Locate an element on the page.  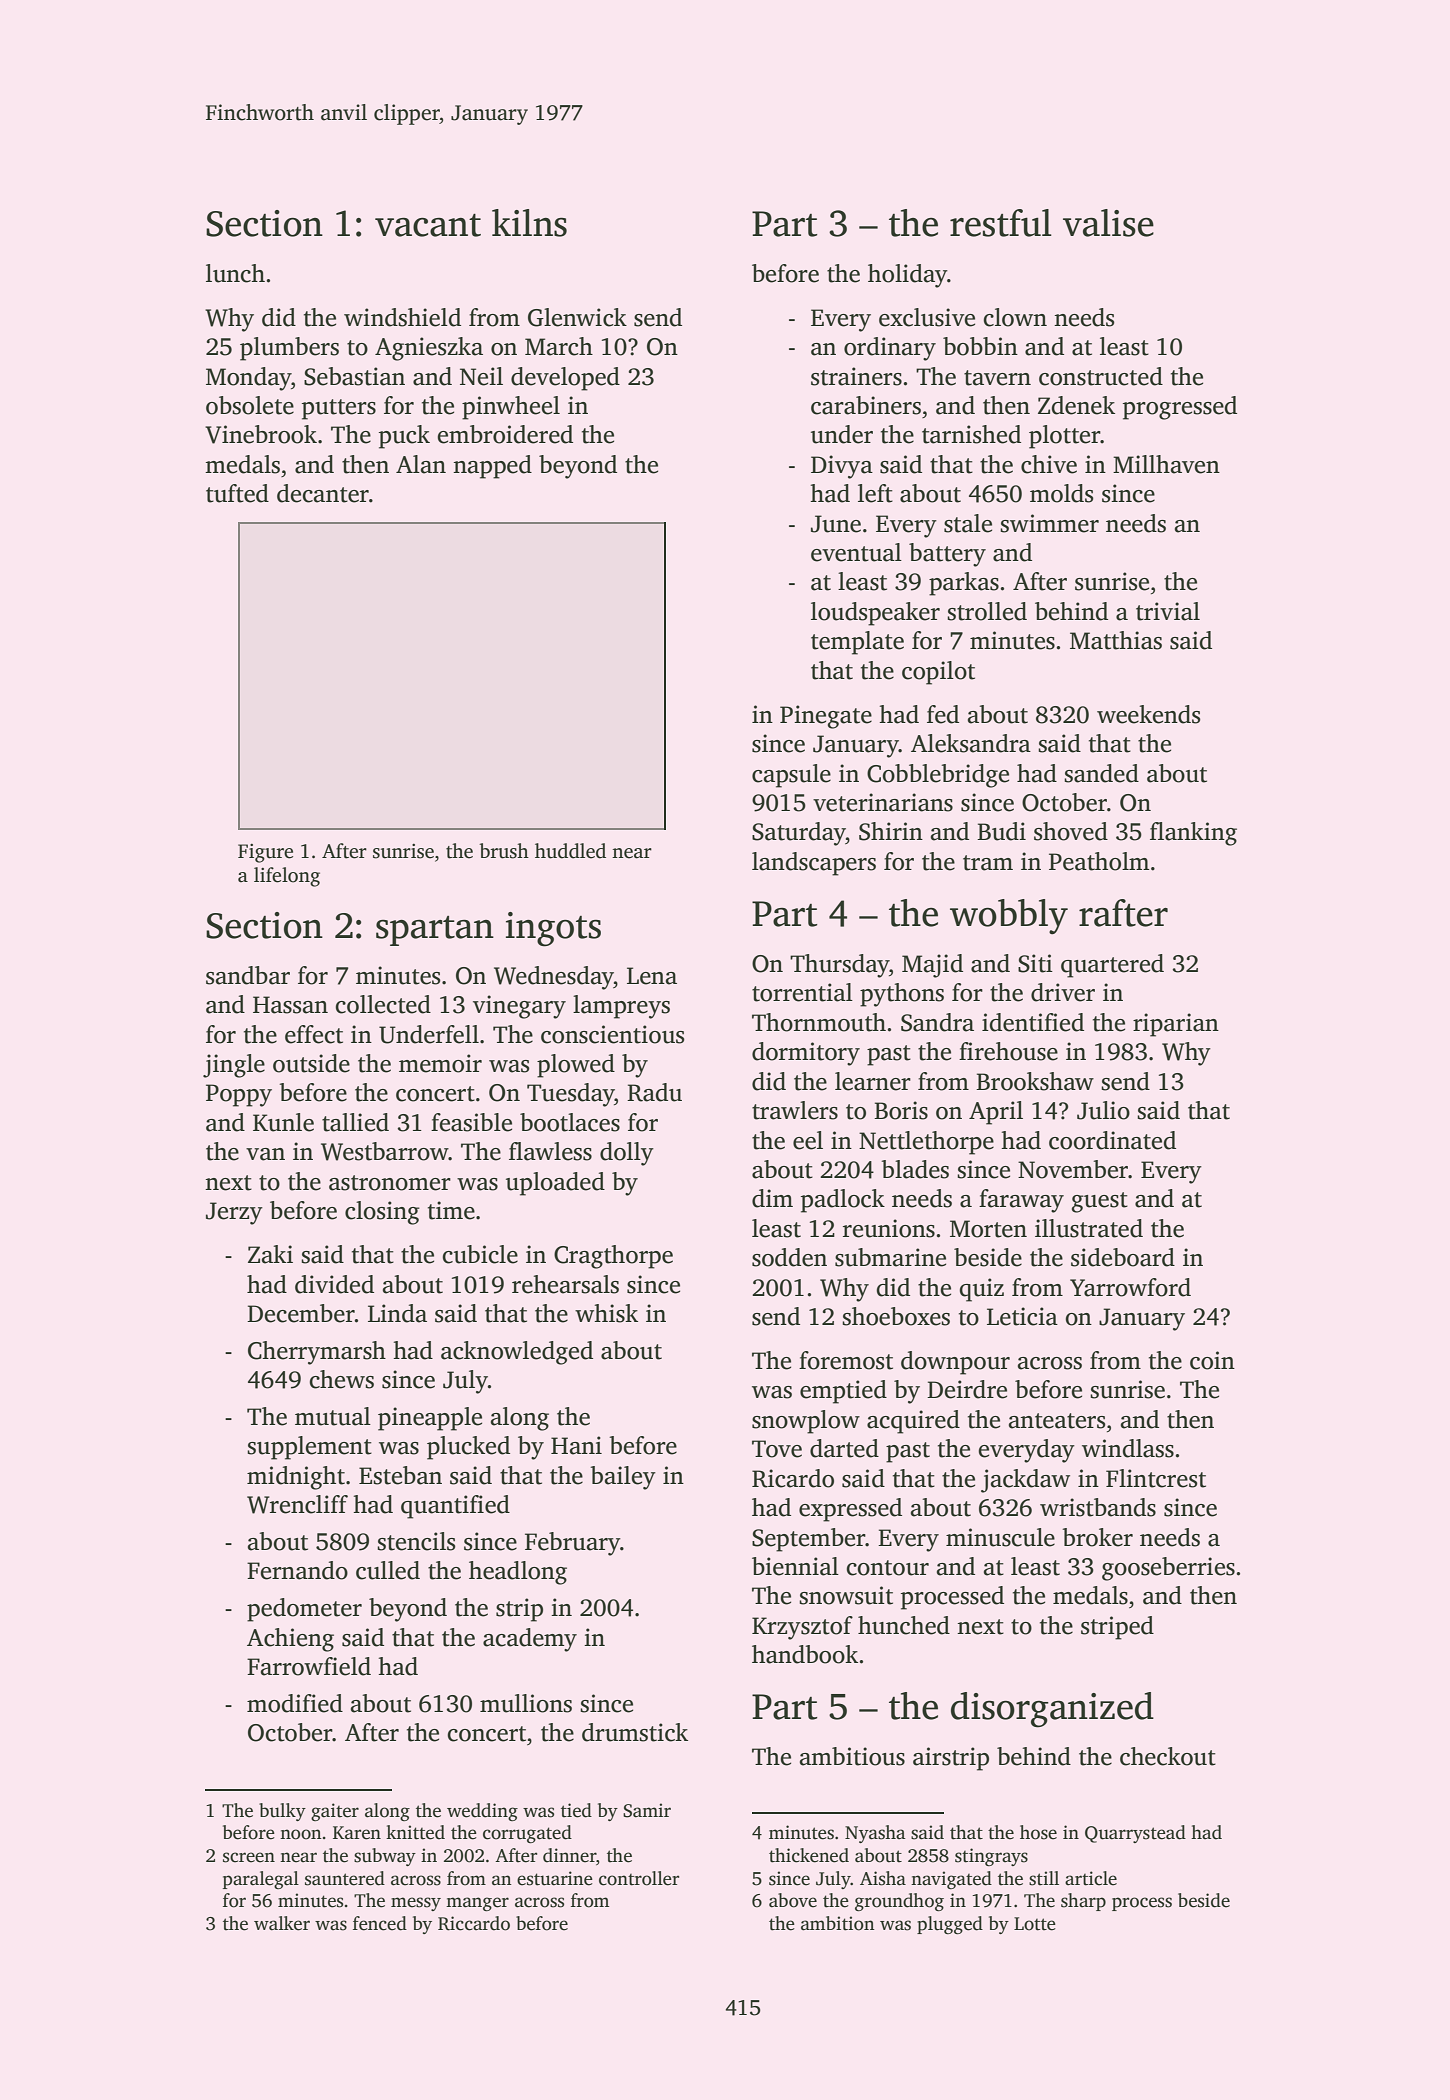
vinegary is located at coordinates (519, 1007).
